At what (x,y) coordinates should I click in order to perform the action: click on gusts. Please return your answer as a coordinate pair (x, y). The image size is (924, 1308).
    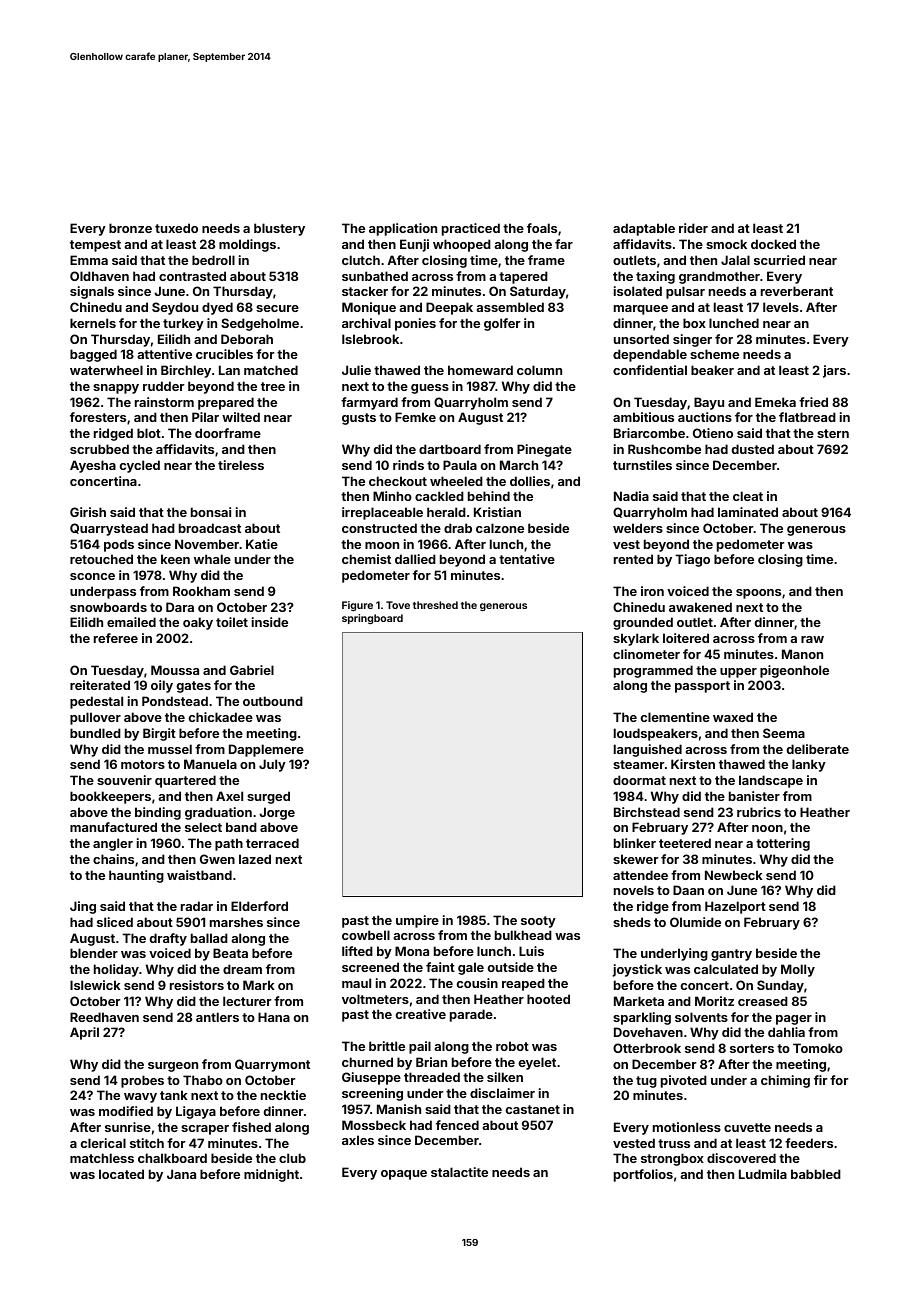
    Looking at the image, I should click on (359, 419).
